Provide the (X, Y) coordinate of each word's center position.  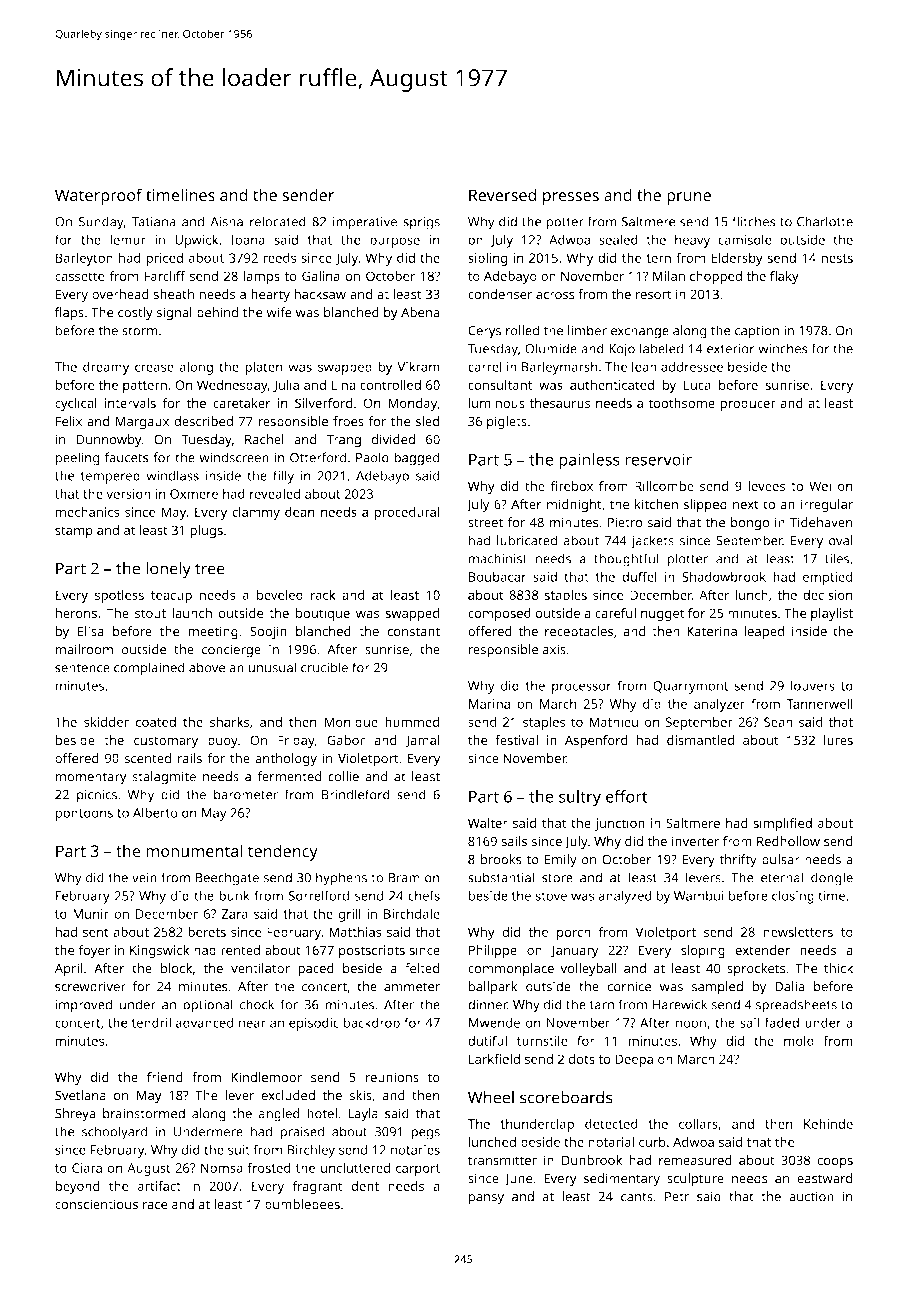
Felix (69, 421)
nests (837, 258)
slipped (705, 505)
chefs (424, 895)
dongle (832, 879)
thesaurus (559, 403)
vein (144, 878)
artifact (159, 1186)
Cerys (484, 332)
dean (300, 512)
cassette (80, 276)
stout (150, 613)
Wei (820, 486)
